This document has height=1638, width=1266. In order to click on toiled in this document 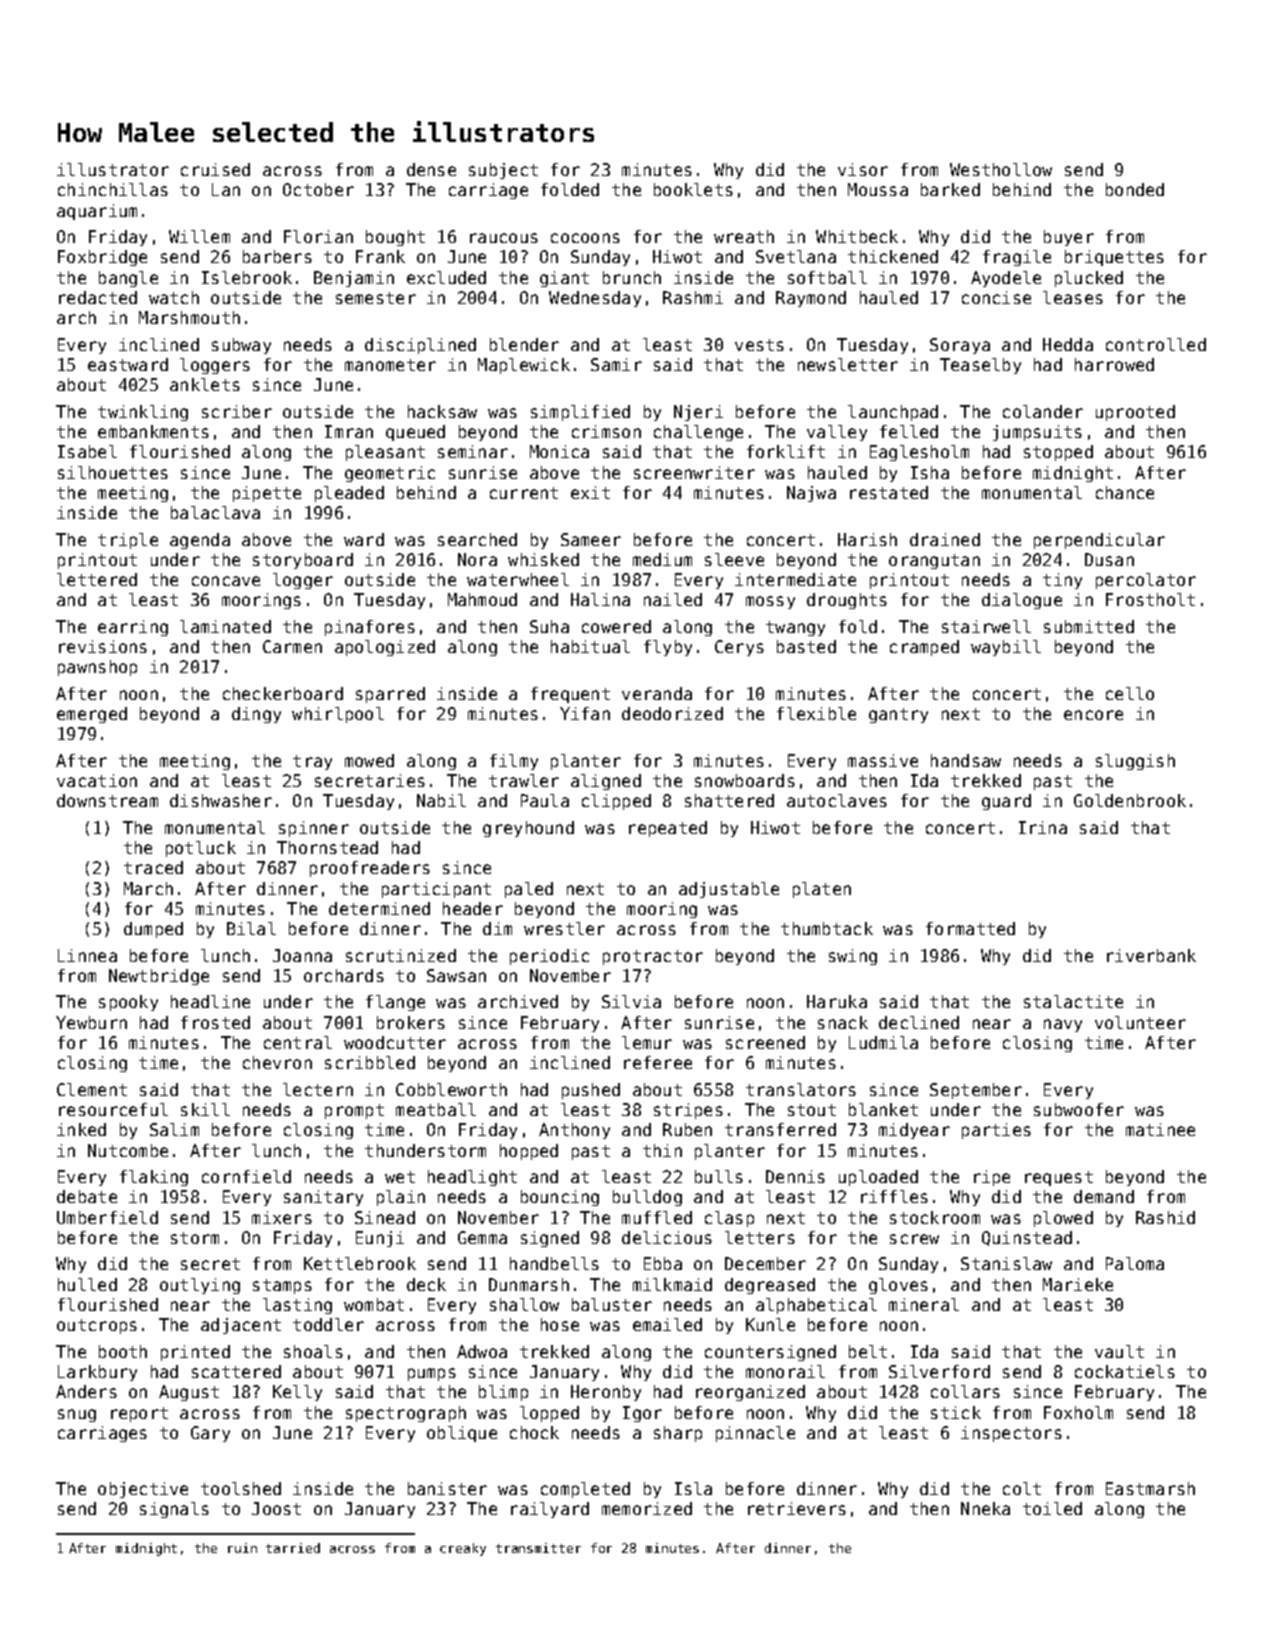, I will do `click(1052, 1508)`.
